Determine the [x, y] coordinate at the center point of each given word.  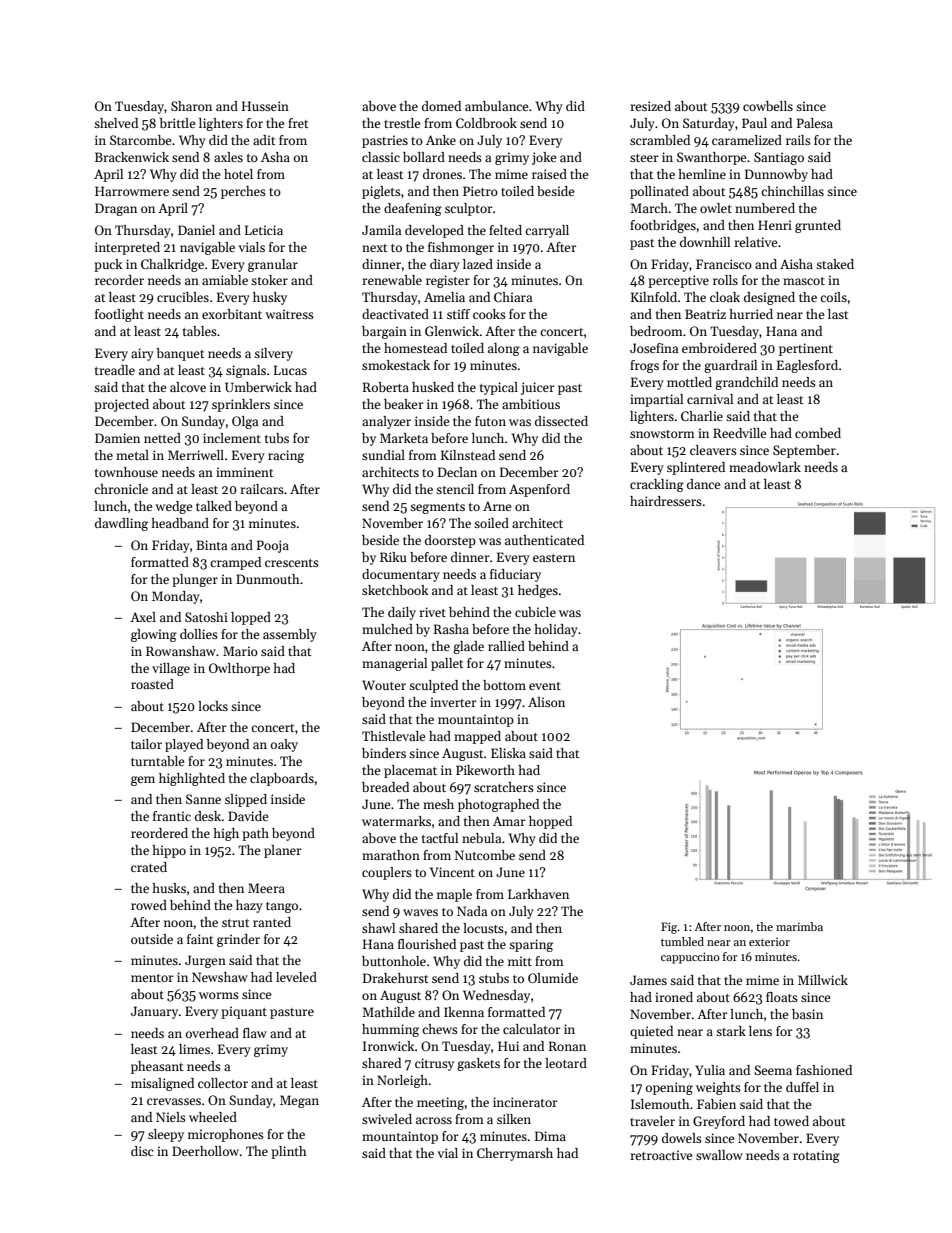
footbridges [663, 226]
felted [505, 230]
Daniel [196, 230]
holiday [556, 630]
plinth [289, 1152]
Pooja [273, 546]
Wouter [384, 685]
